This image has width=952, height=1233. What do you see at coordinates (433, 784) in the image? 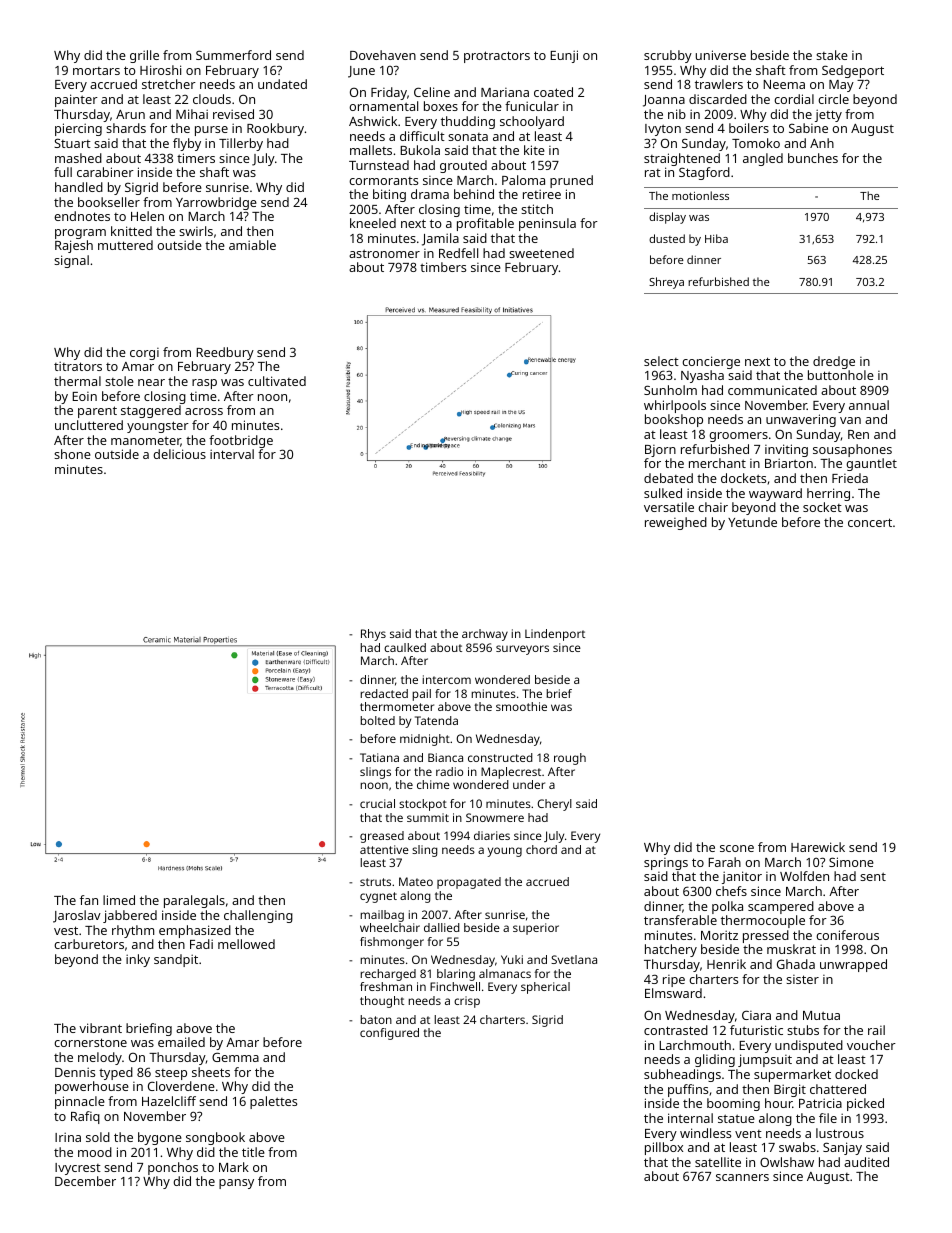
I see `chime` at bounding box center [433, 784].
